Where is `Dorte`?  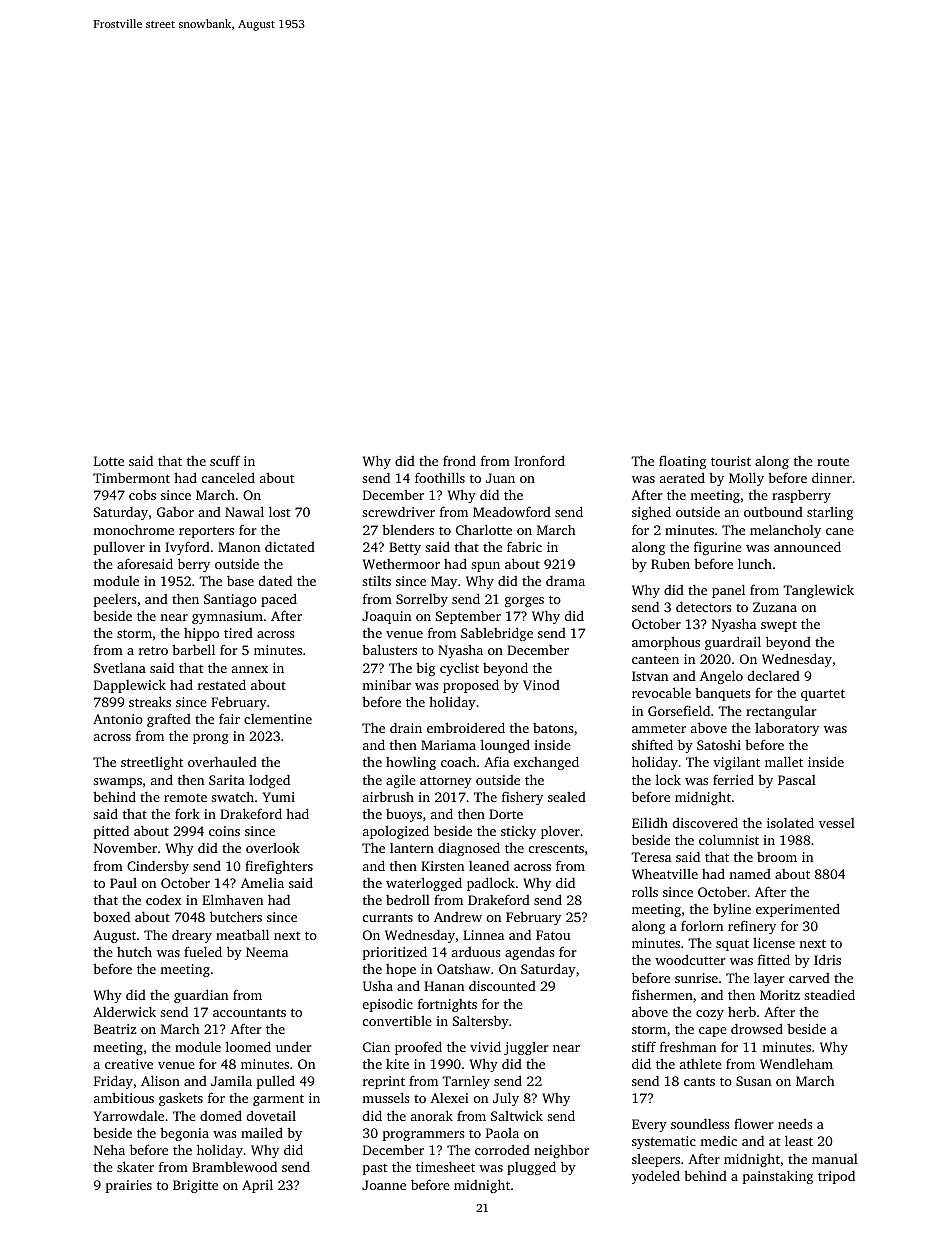
Dorte is located at coordinates (506, 814).
